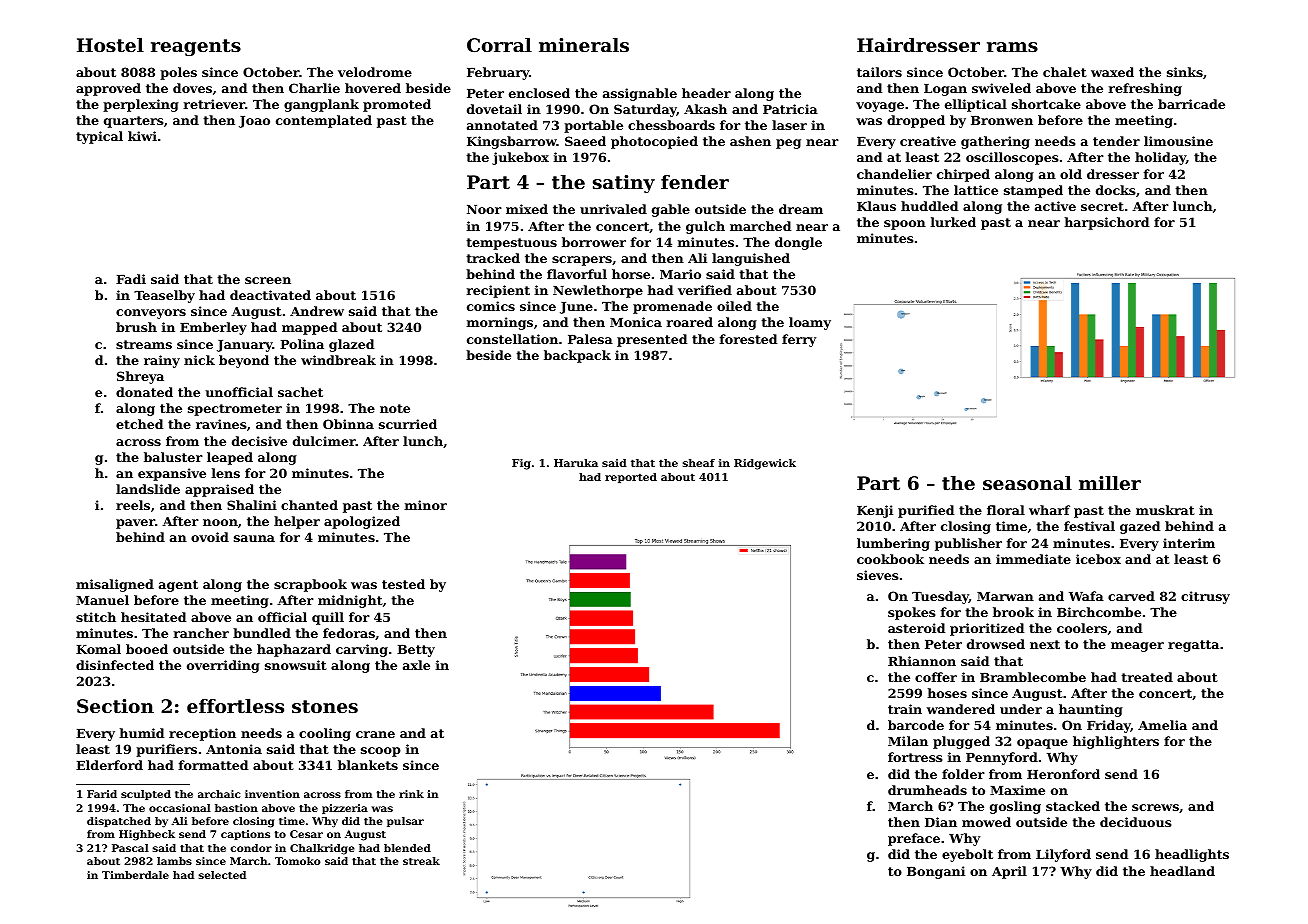 The image size is (1308, 924). I want to click on axle, so click(416, 665).
